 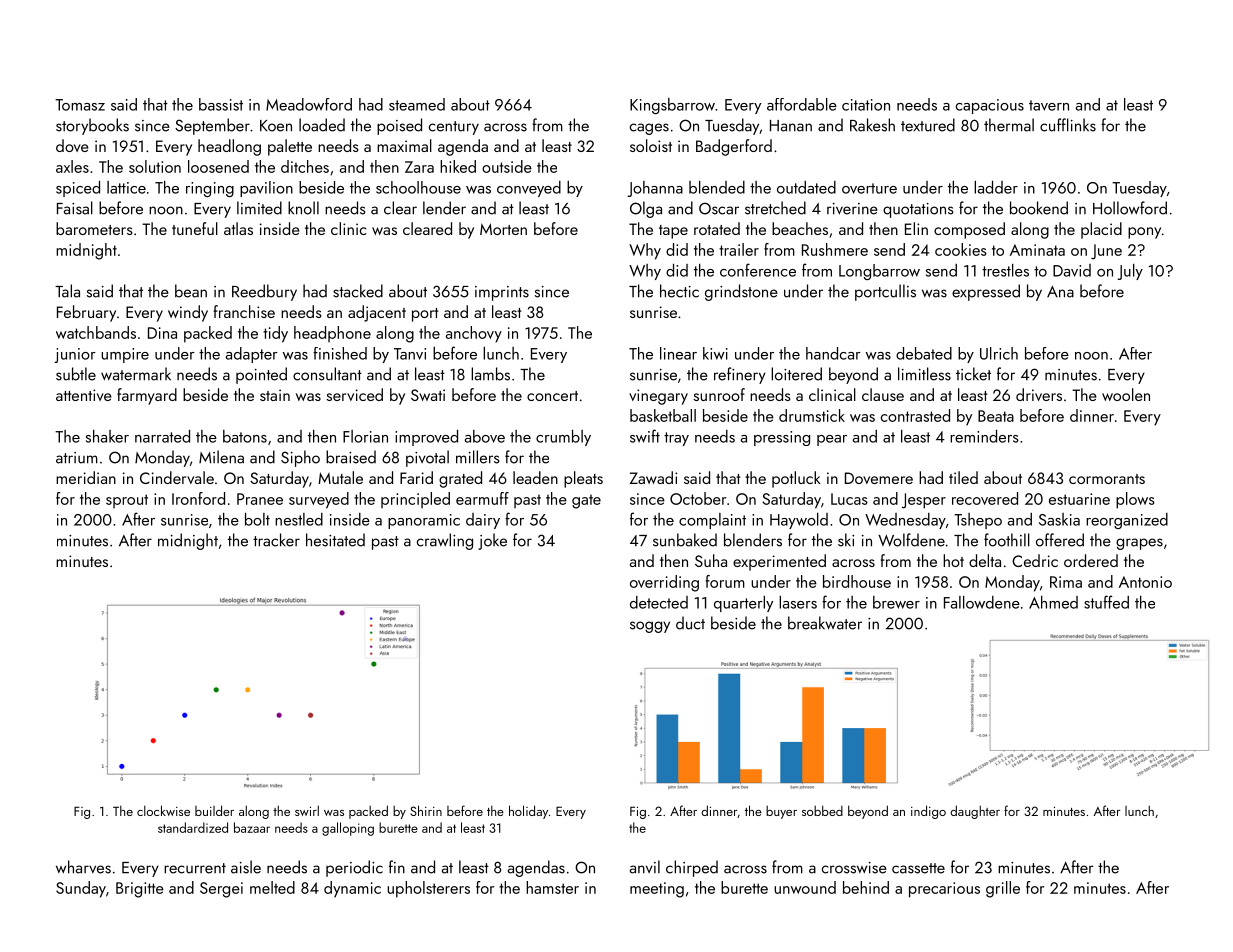 I want to click on Hollowford, so click(x=1130, y=208).
